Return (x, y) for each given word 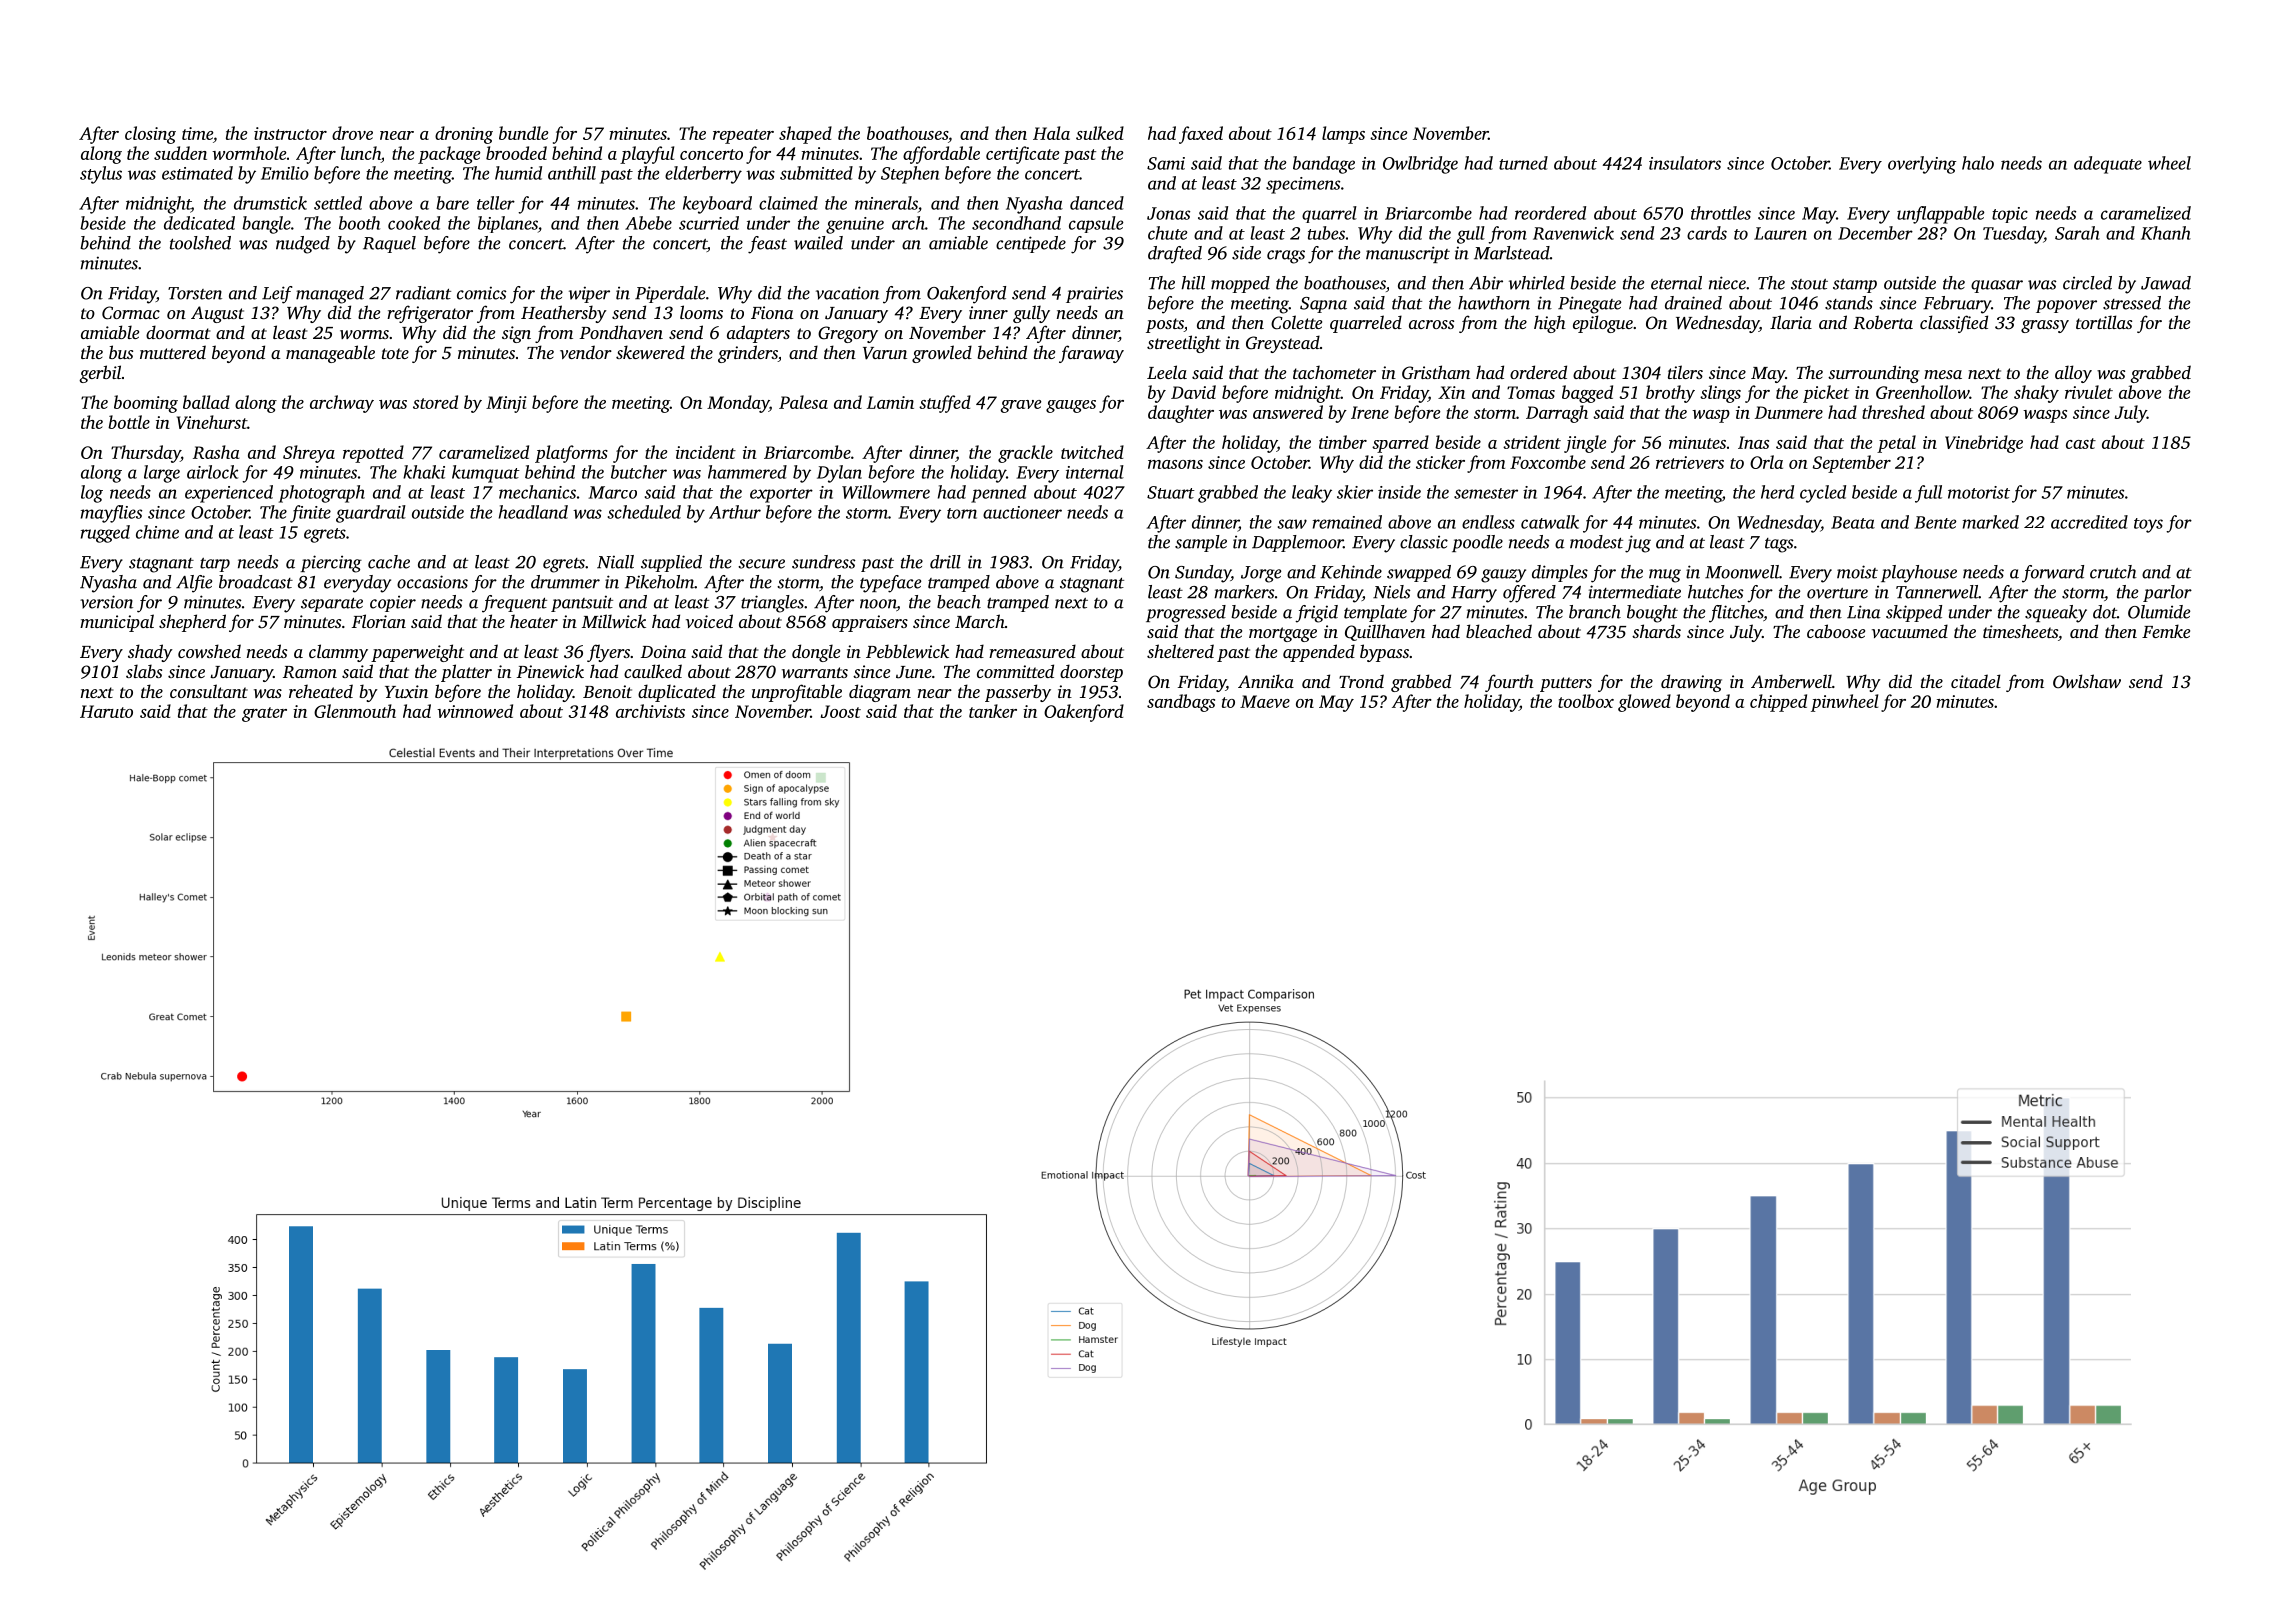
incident (706, 452)
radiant (423, 293)
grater (264, 714)
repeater (743, 136)
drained (1693, 303)
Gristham (1436, 372)
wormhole (249, 153)
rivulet (2089, 392)
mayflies (111, 514)
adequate (2108, 165)
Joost (841, 711)
